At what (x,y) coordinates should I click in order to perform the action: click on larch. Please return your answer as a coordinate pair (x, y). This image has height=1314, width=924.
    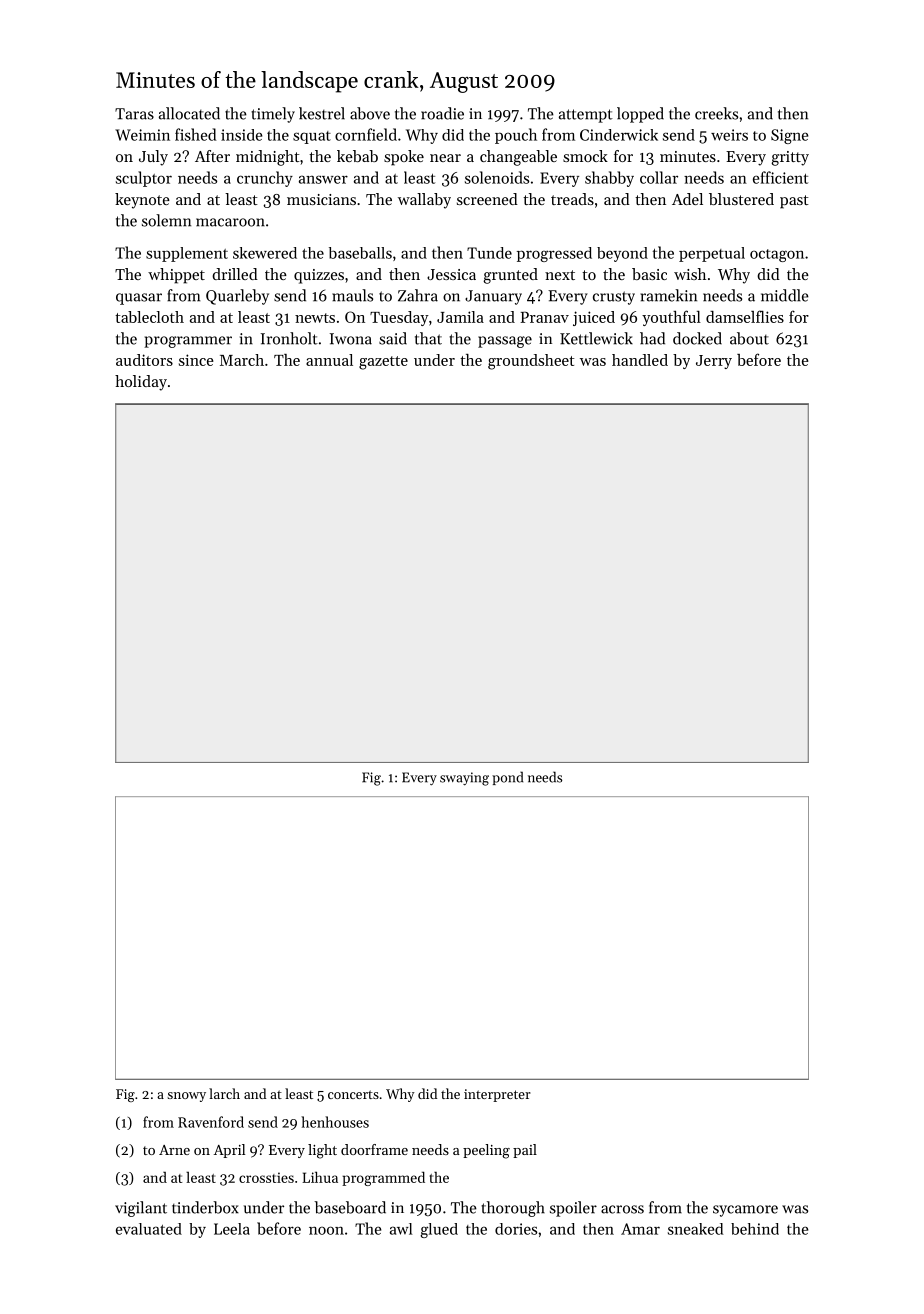
    Looking at the image, I should click on (224, 1093).
